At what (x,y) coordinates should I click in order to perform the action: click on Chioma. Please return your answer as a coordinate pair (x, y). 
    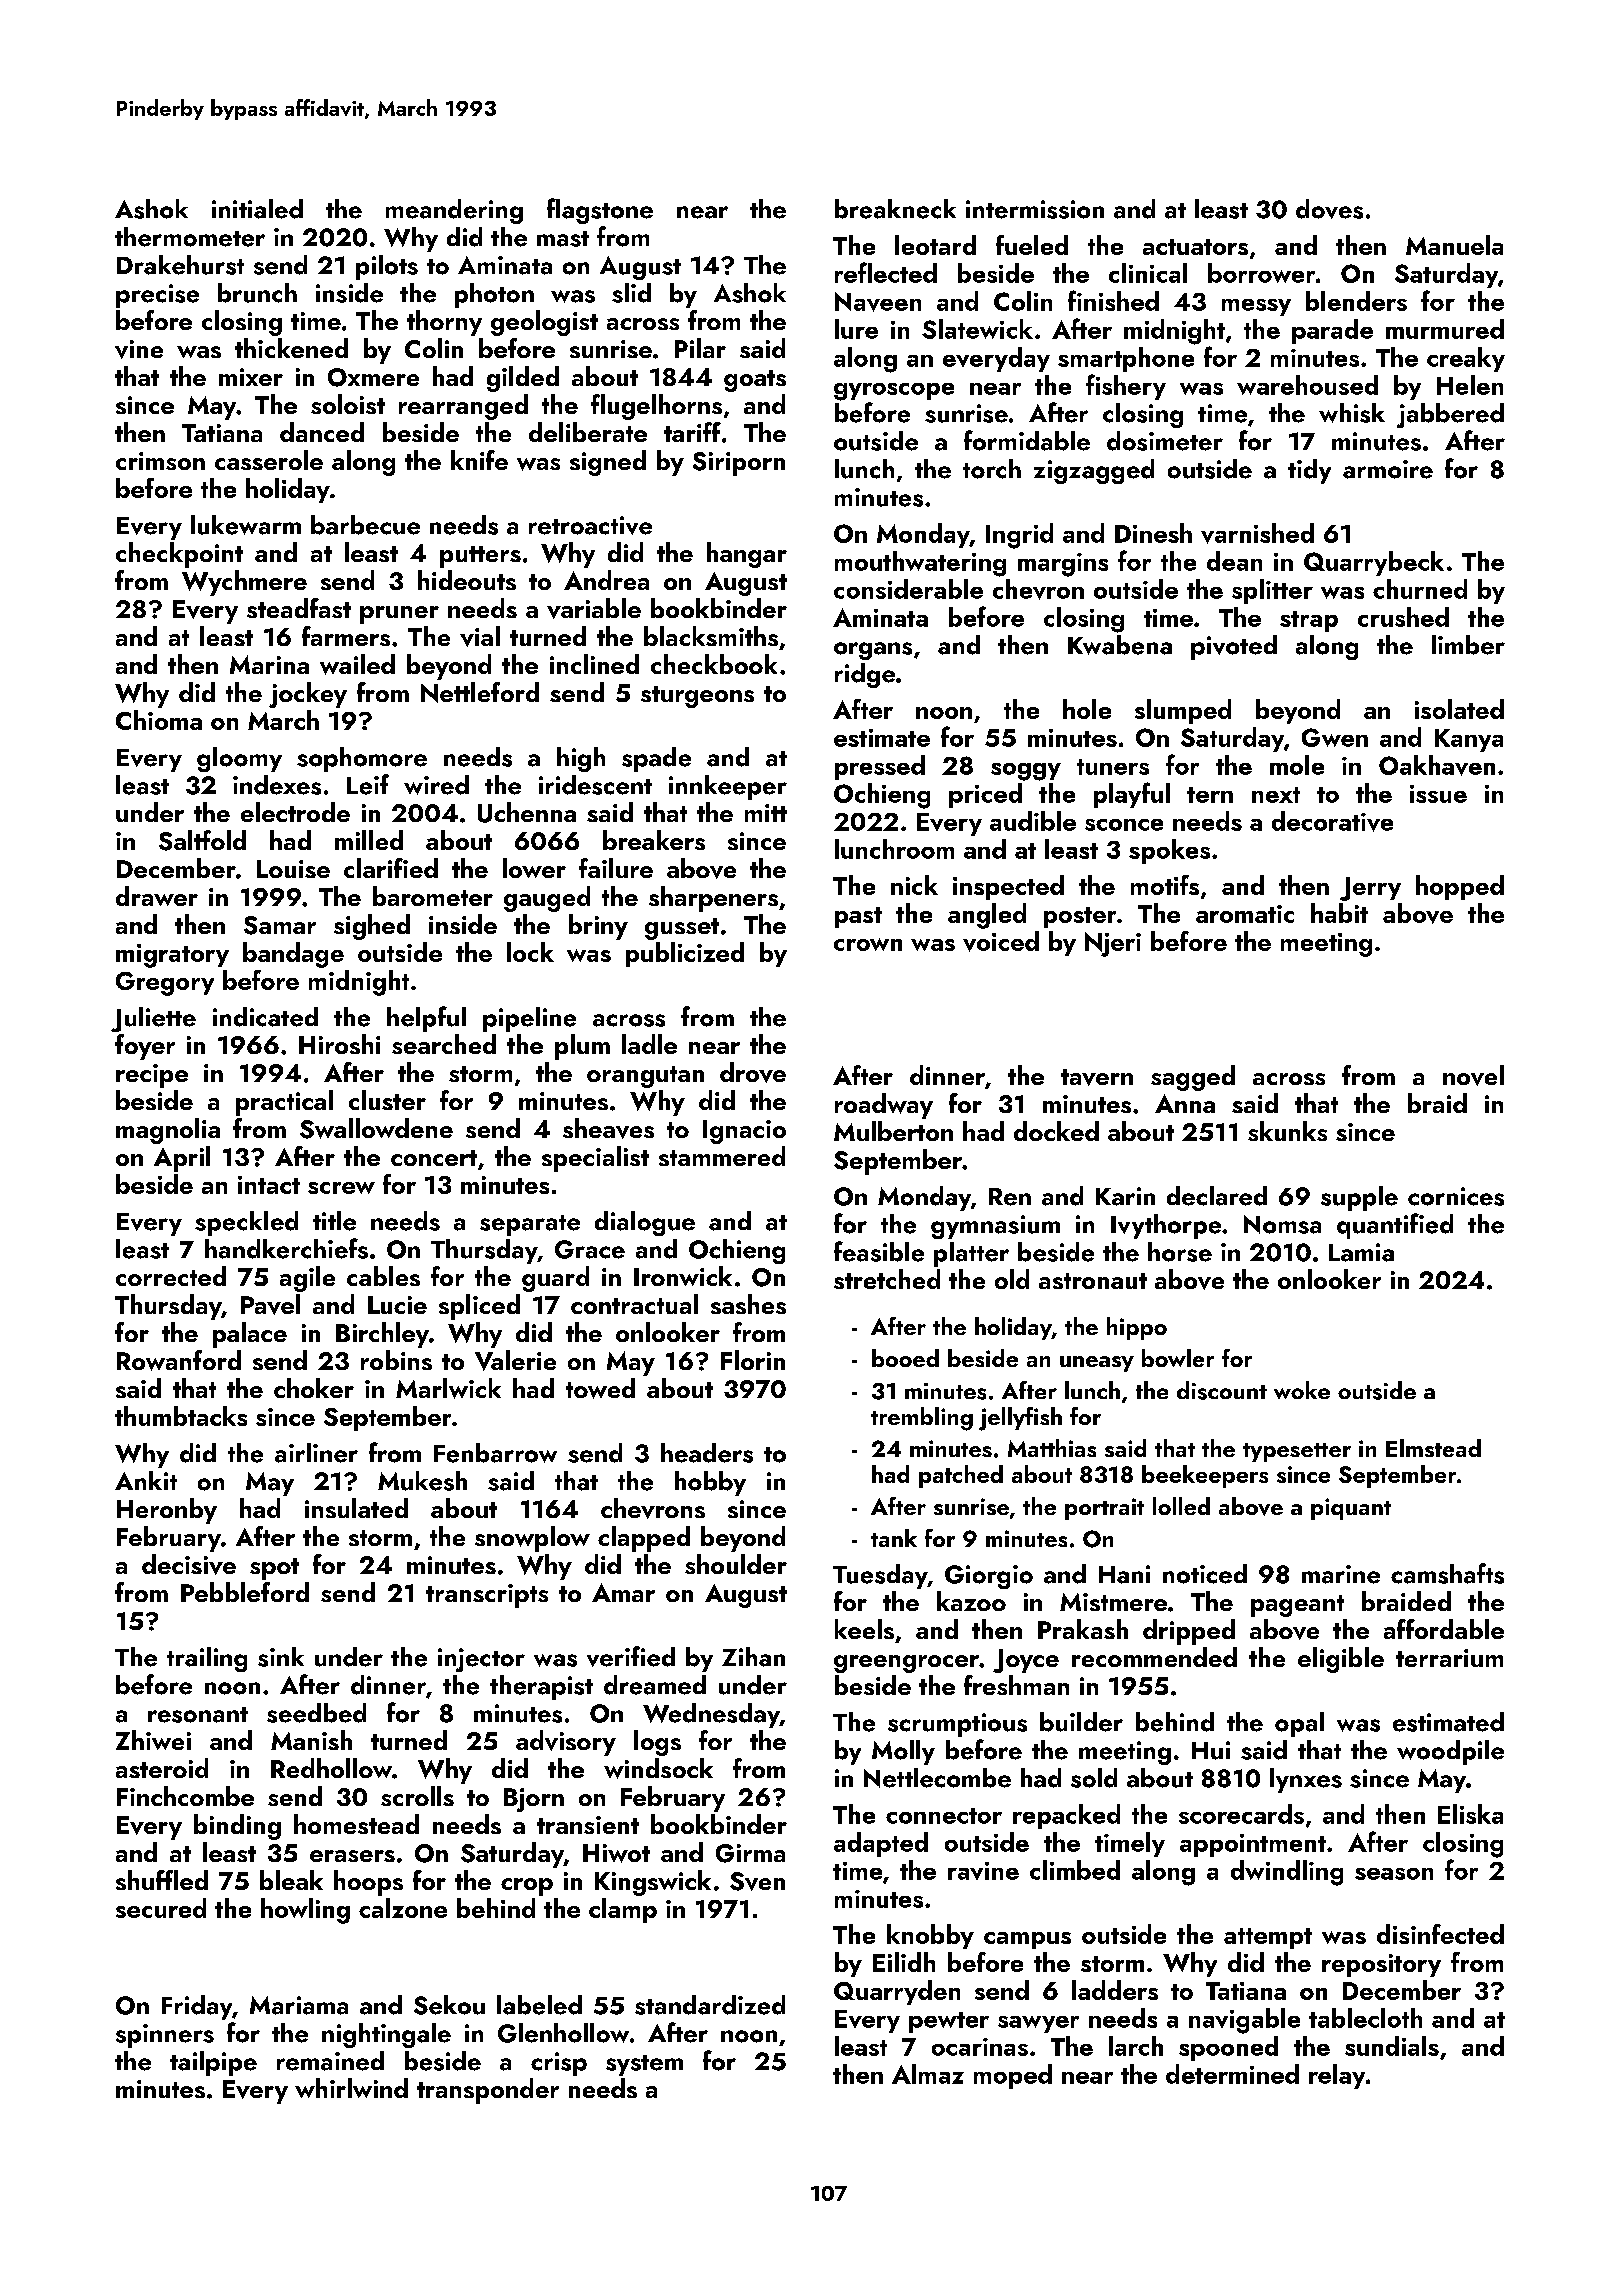
    Looking at the image, I should click on (159, 720).
